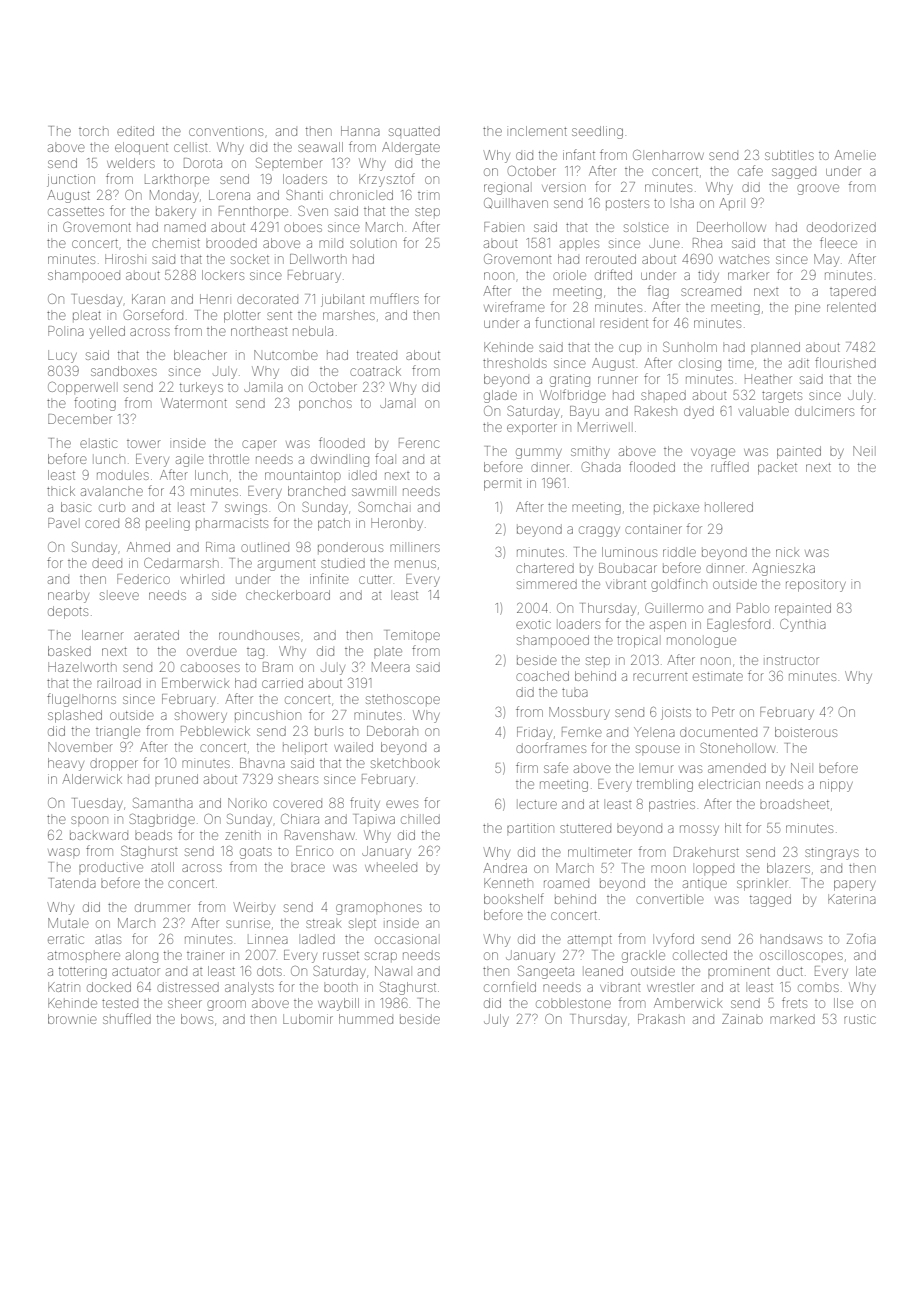 Image resolution: width=924 pixels, height=1314 pixels. Describe the element at coordinates (229, 195) in the page. I see `Lorena` at that location.
